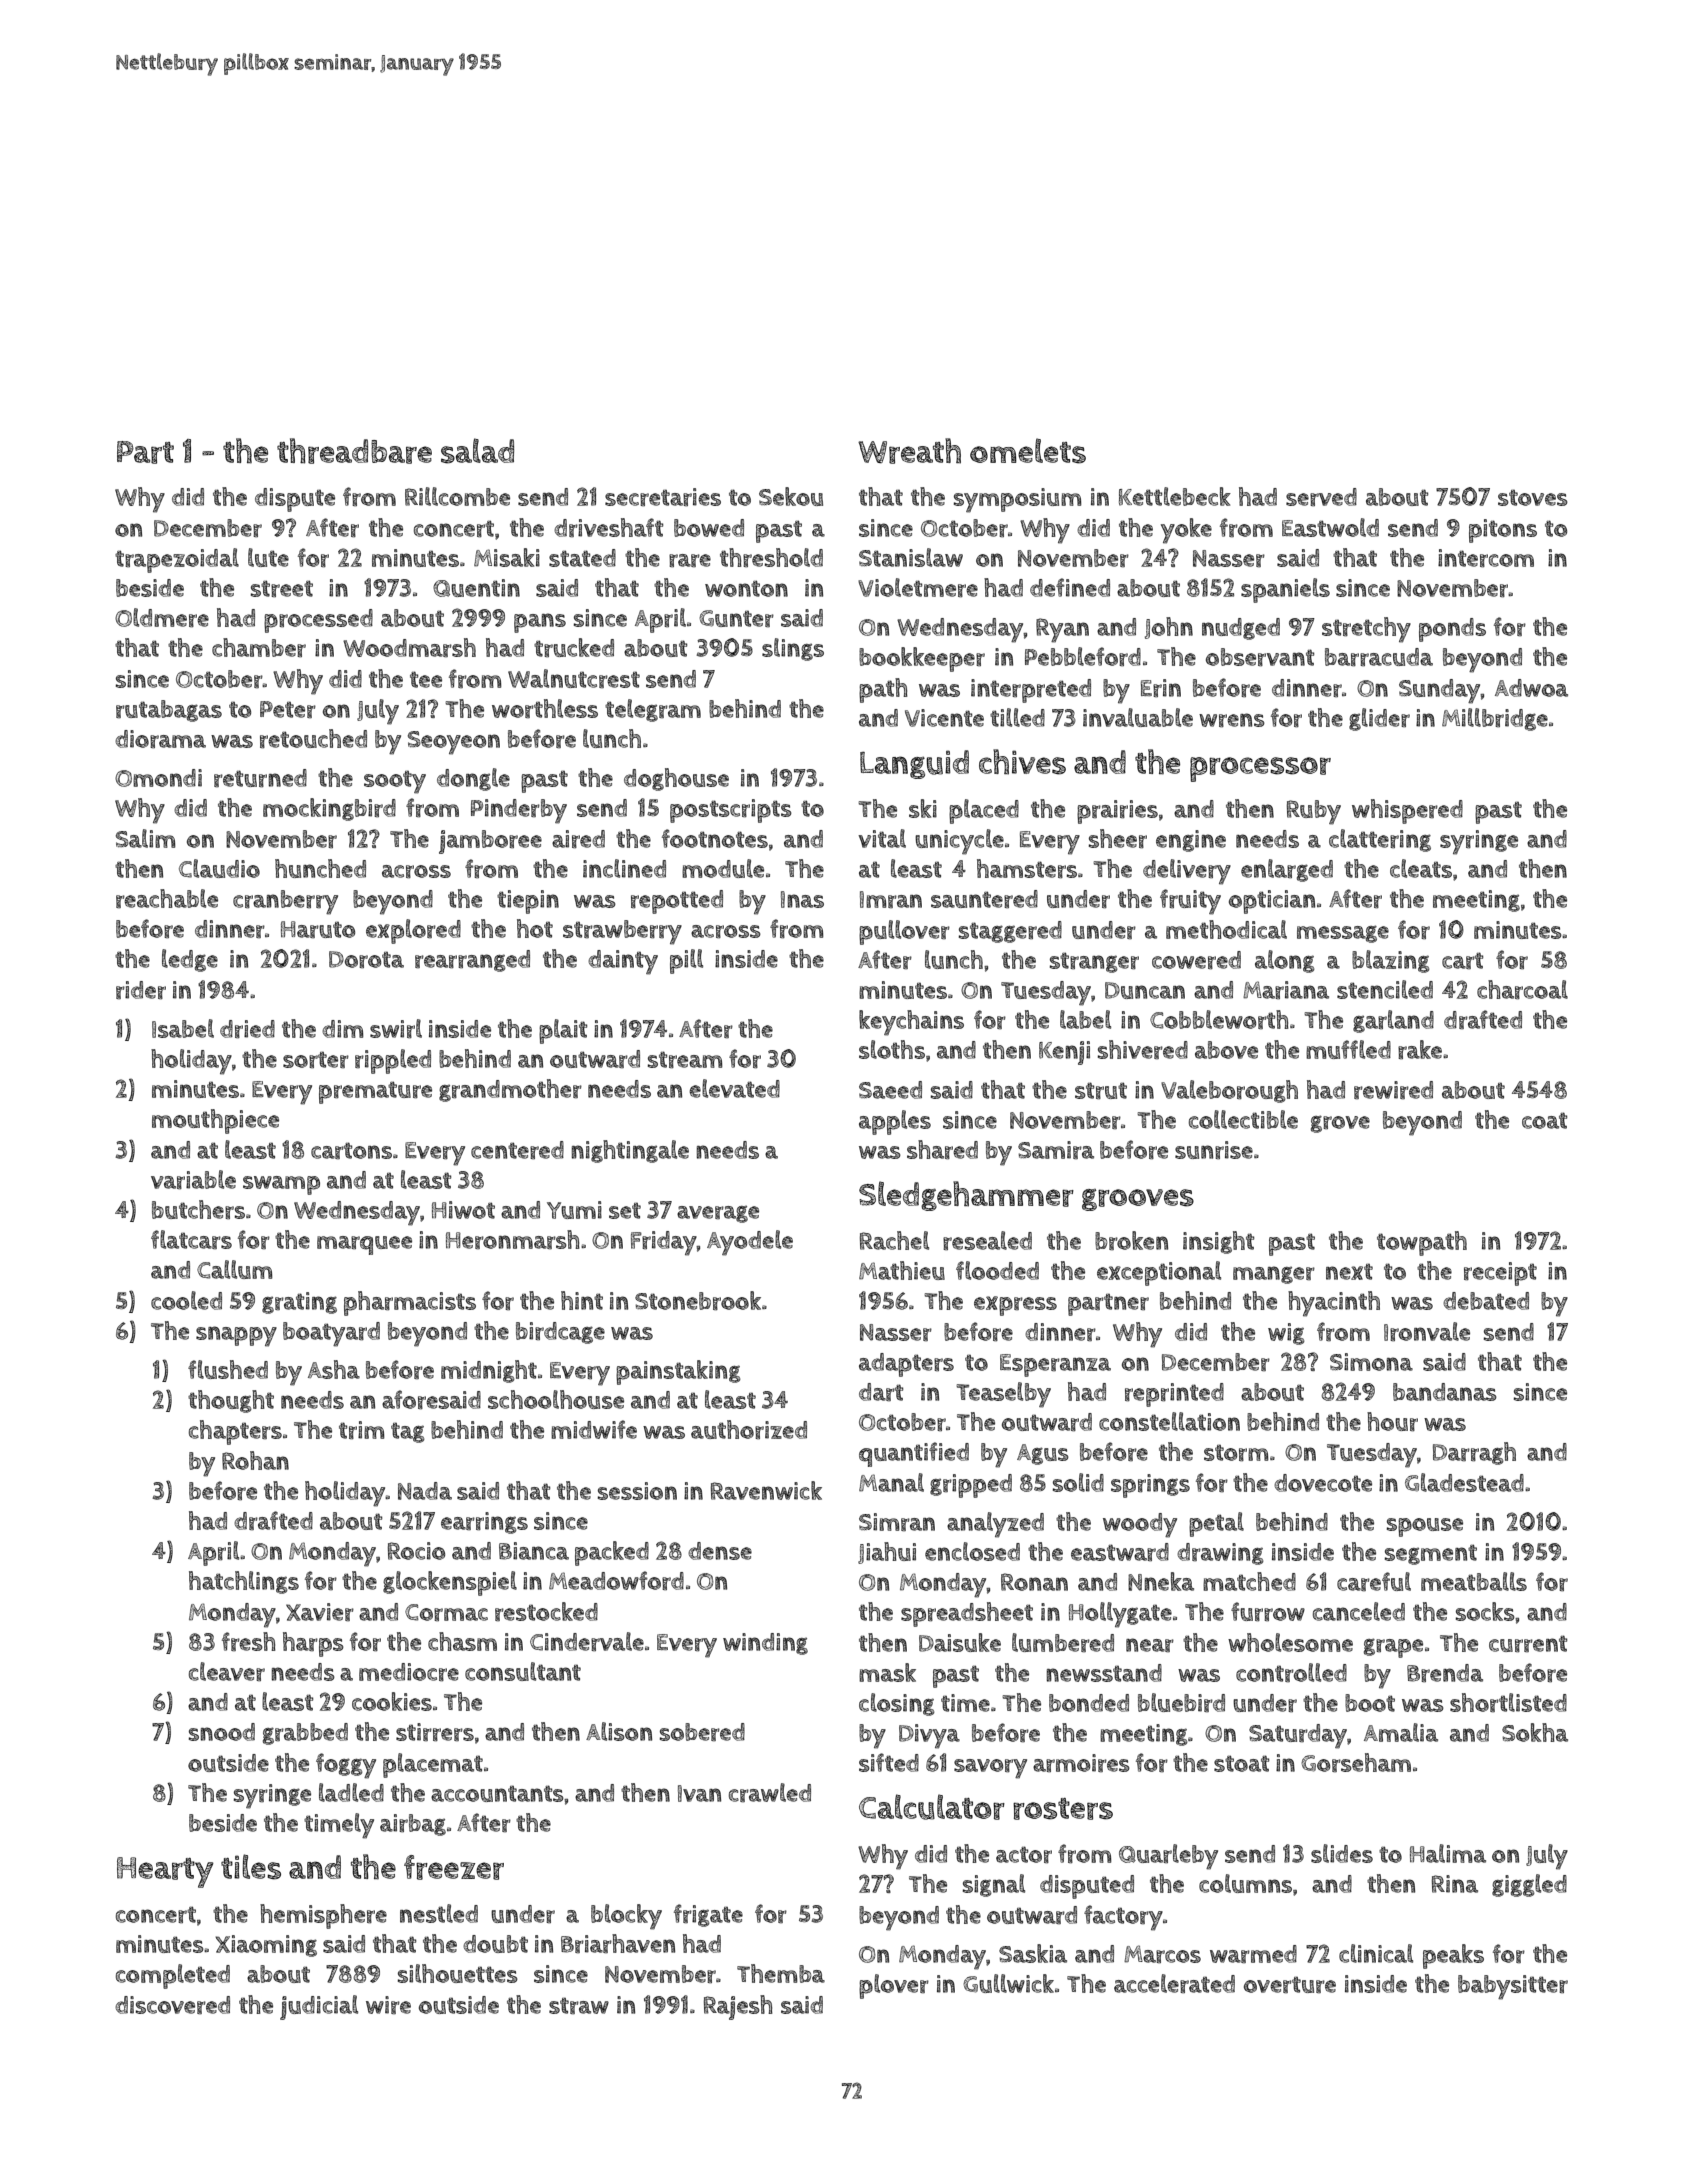  What do you see at coordinates (1321, 497) in the page?
I see `served` at bounding box center [1321, 497].
